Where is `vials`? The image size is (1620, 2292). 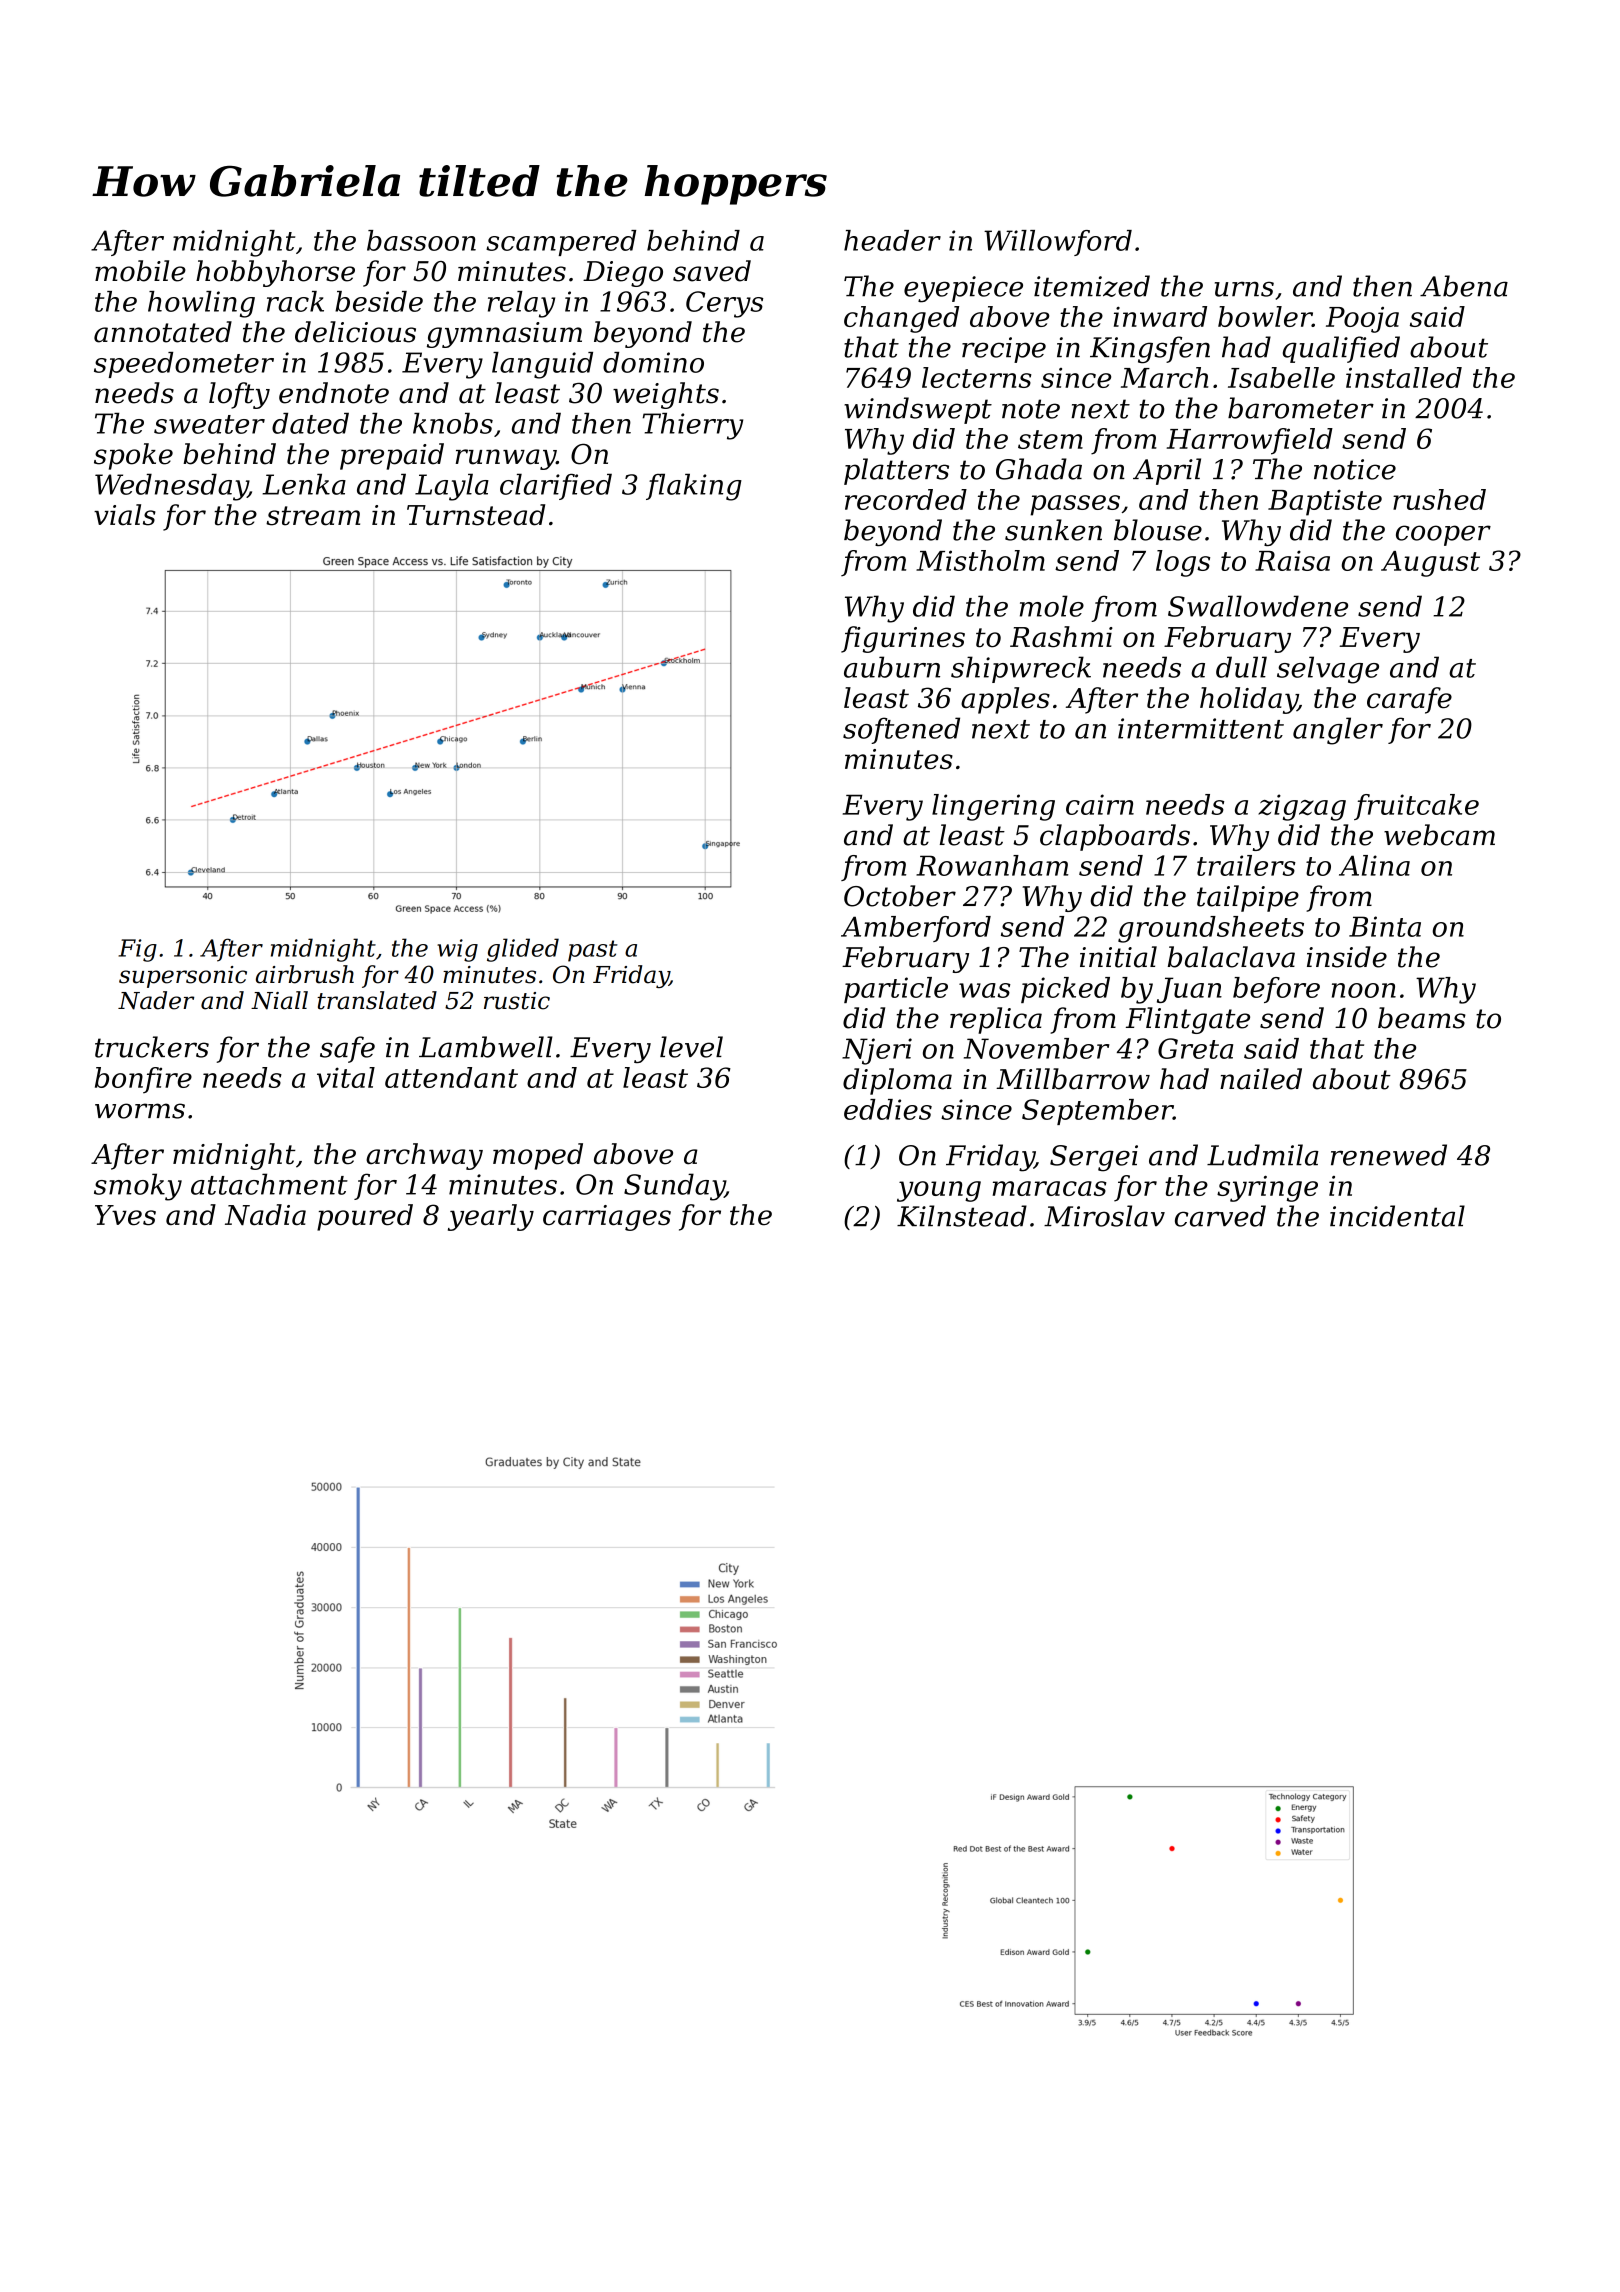 vials is located at coordinates (125, 515).
